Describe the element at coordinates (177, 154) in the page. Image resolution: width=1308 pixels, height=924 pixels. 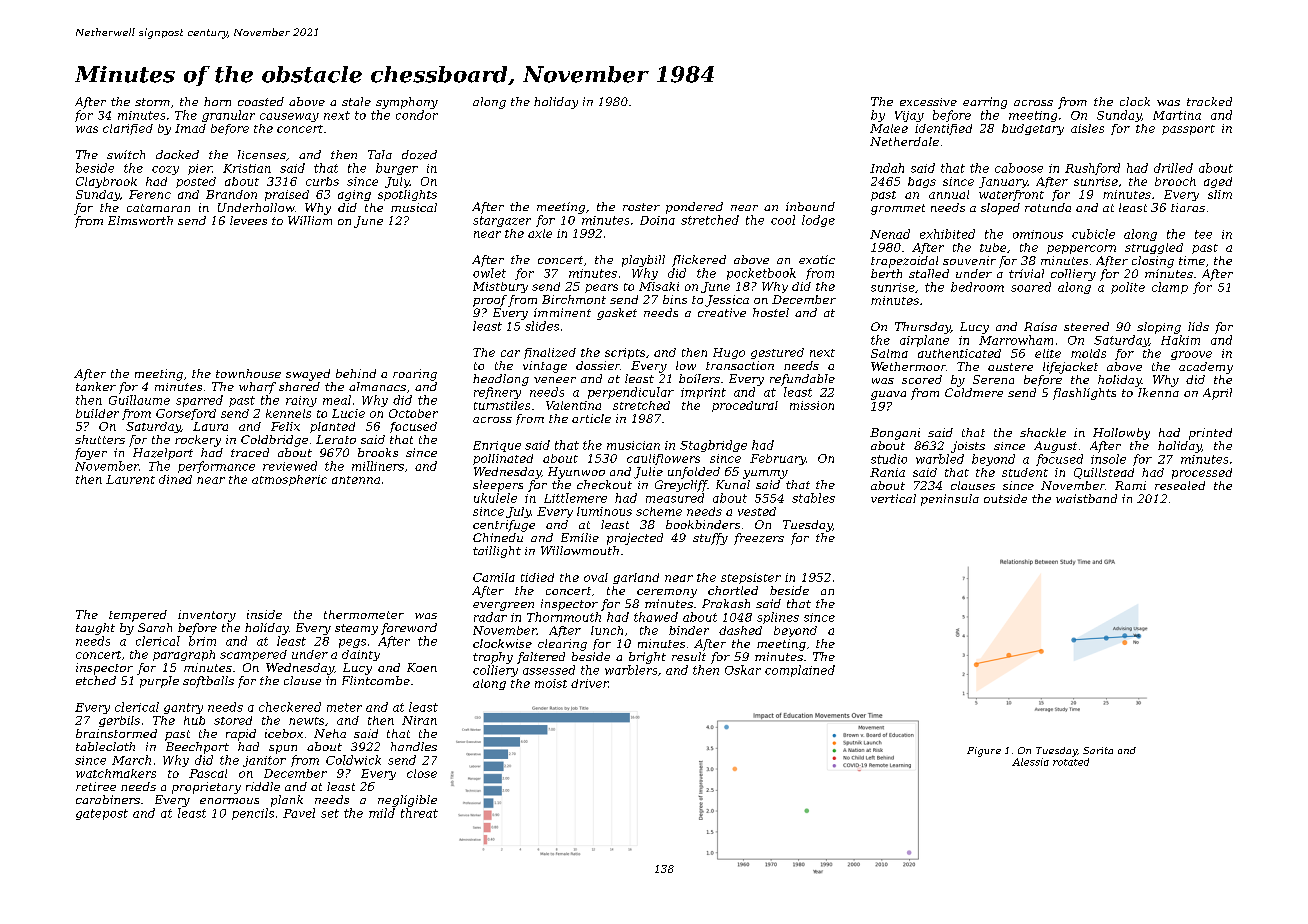
I see `docked` at that location.
